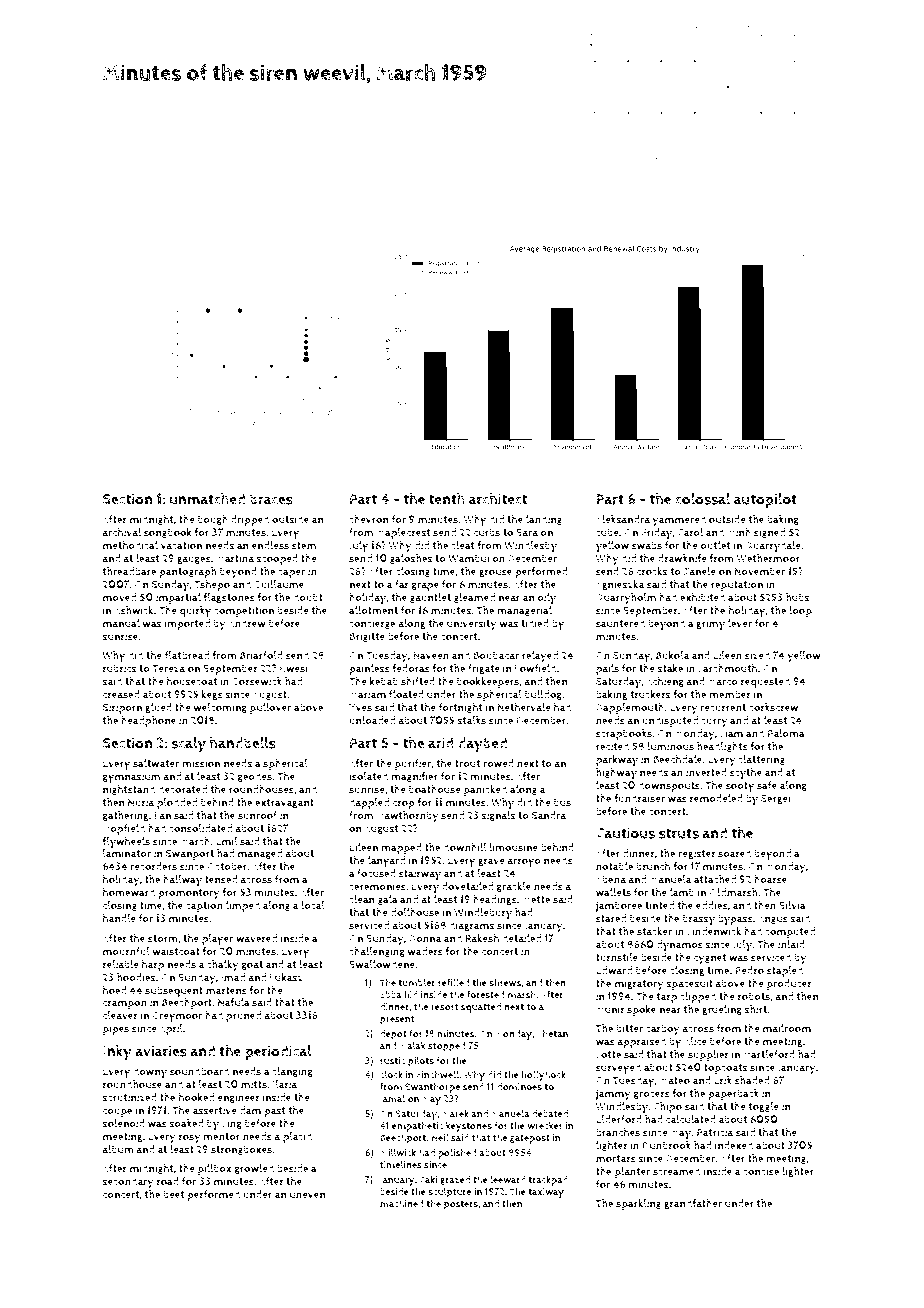 The width and height of the page is (924, 1308). What do you see at coordinates (181, 545) in the page?
I see `vacation` at bounding box center [181, 545].
